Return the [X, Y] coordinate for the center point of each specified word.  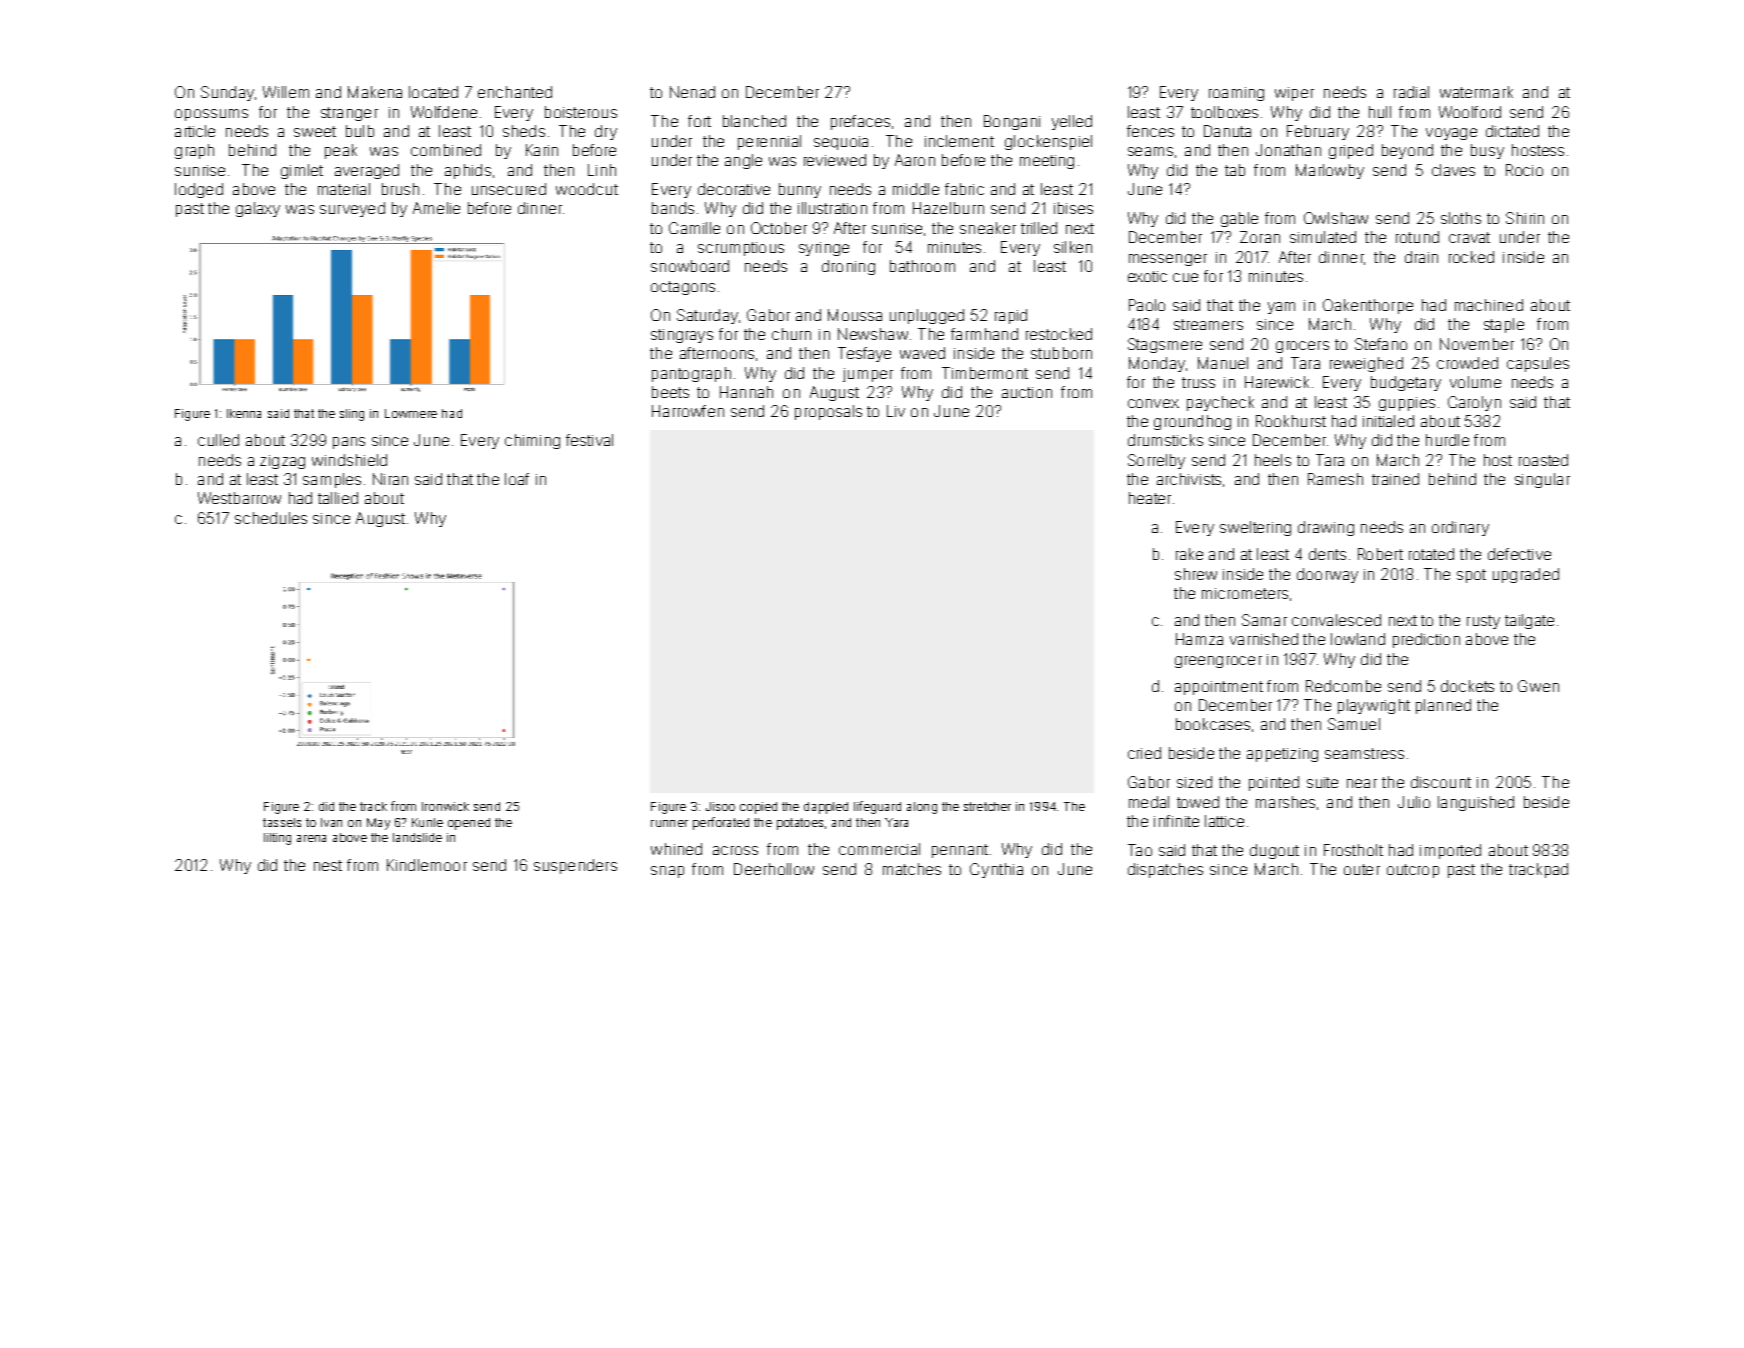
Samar [1264, 620]
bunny [800, 190]
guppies [1407, 404]
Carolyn [1474, 403]
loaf [517, 479]
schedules [271, 518]
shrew [1196, 574]
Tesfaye [864, 354]
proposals [828, 412]
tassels [282, 822]
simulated [1323, 237]
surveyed [352, 209]
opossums [211, 115]
